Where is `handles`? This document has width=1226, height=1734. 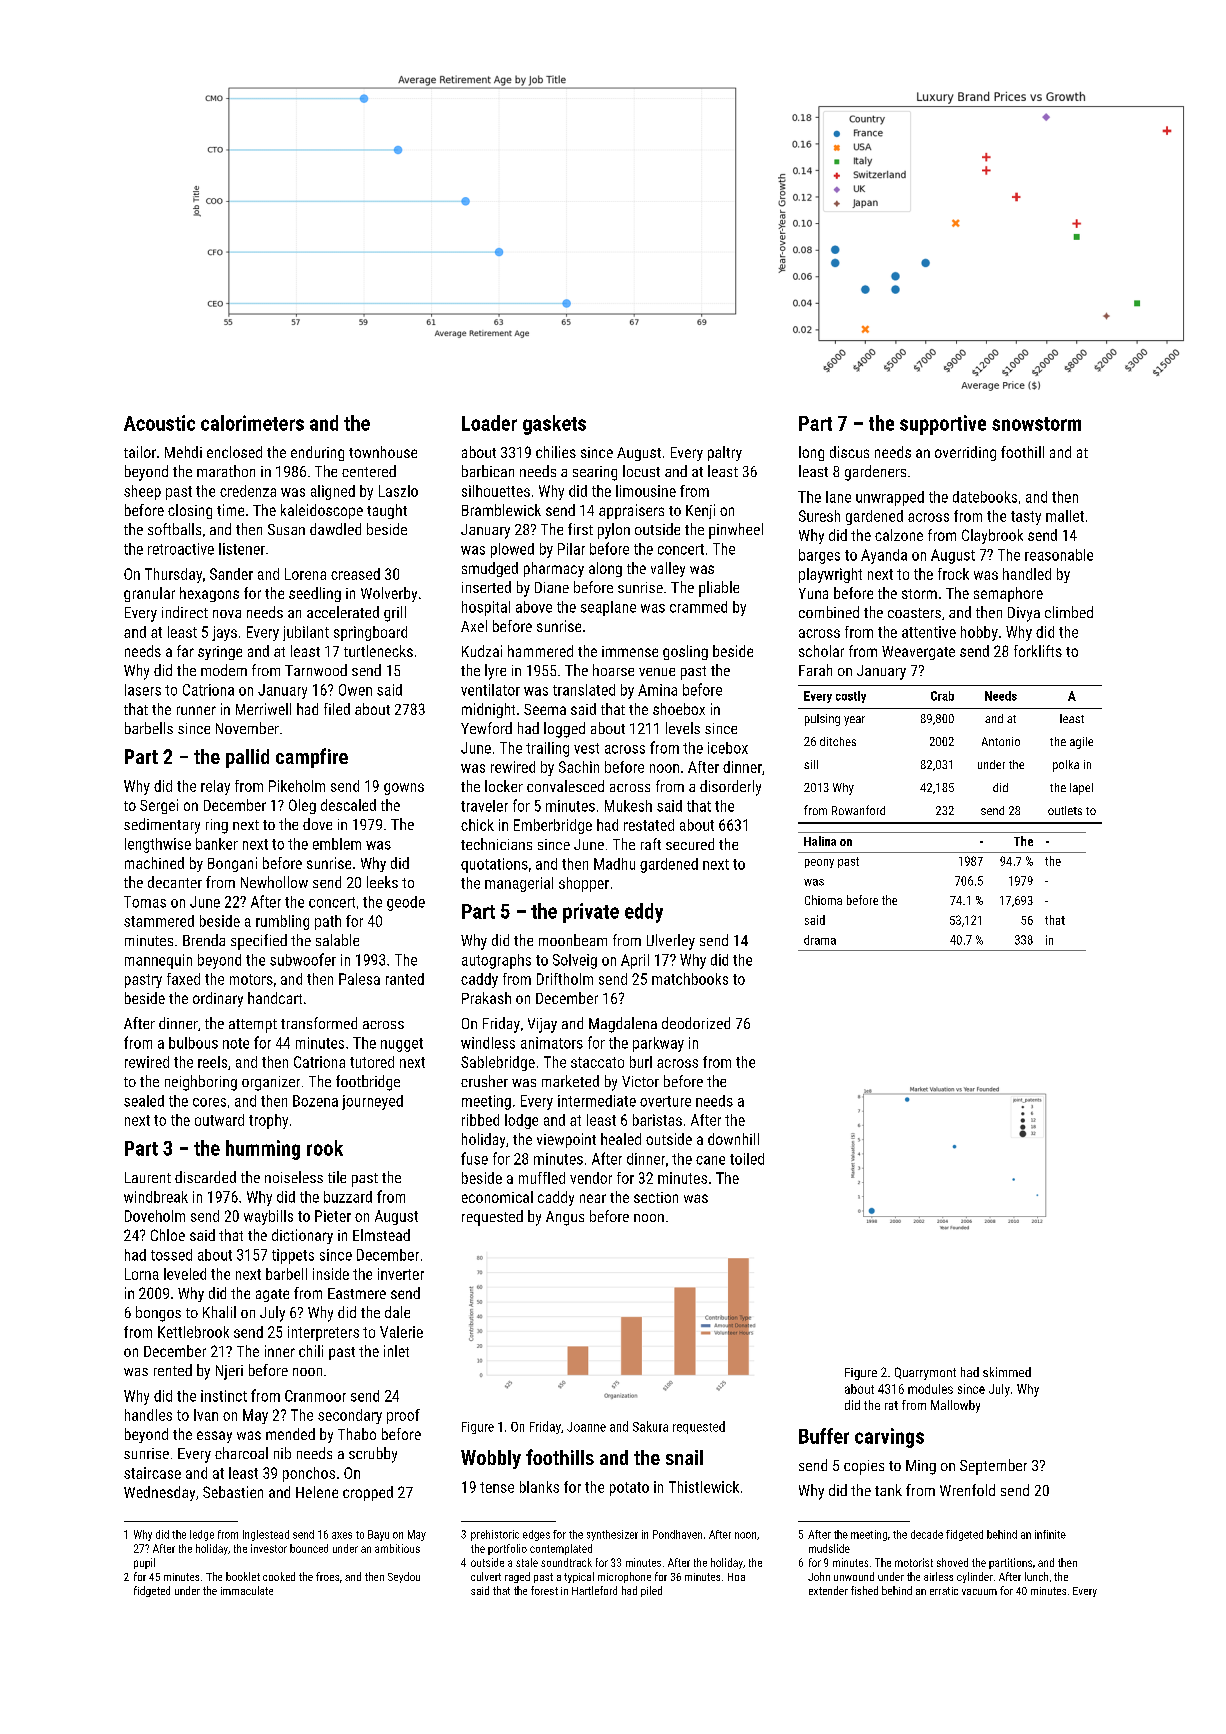 handles is located at coordinates (148, 1415).
